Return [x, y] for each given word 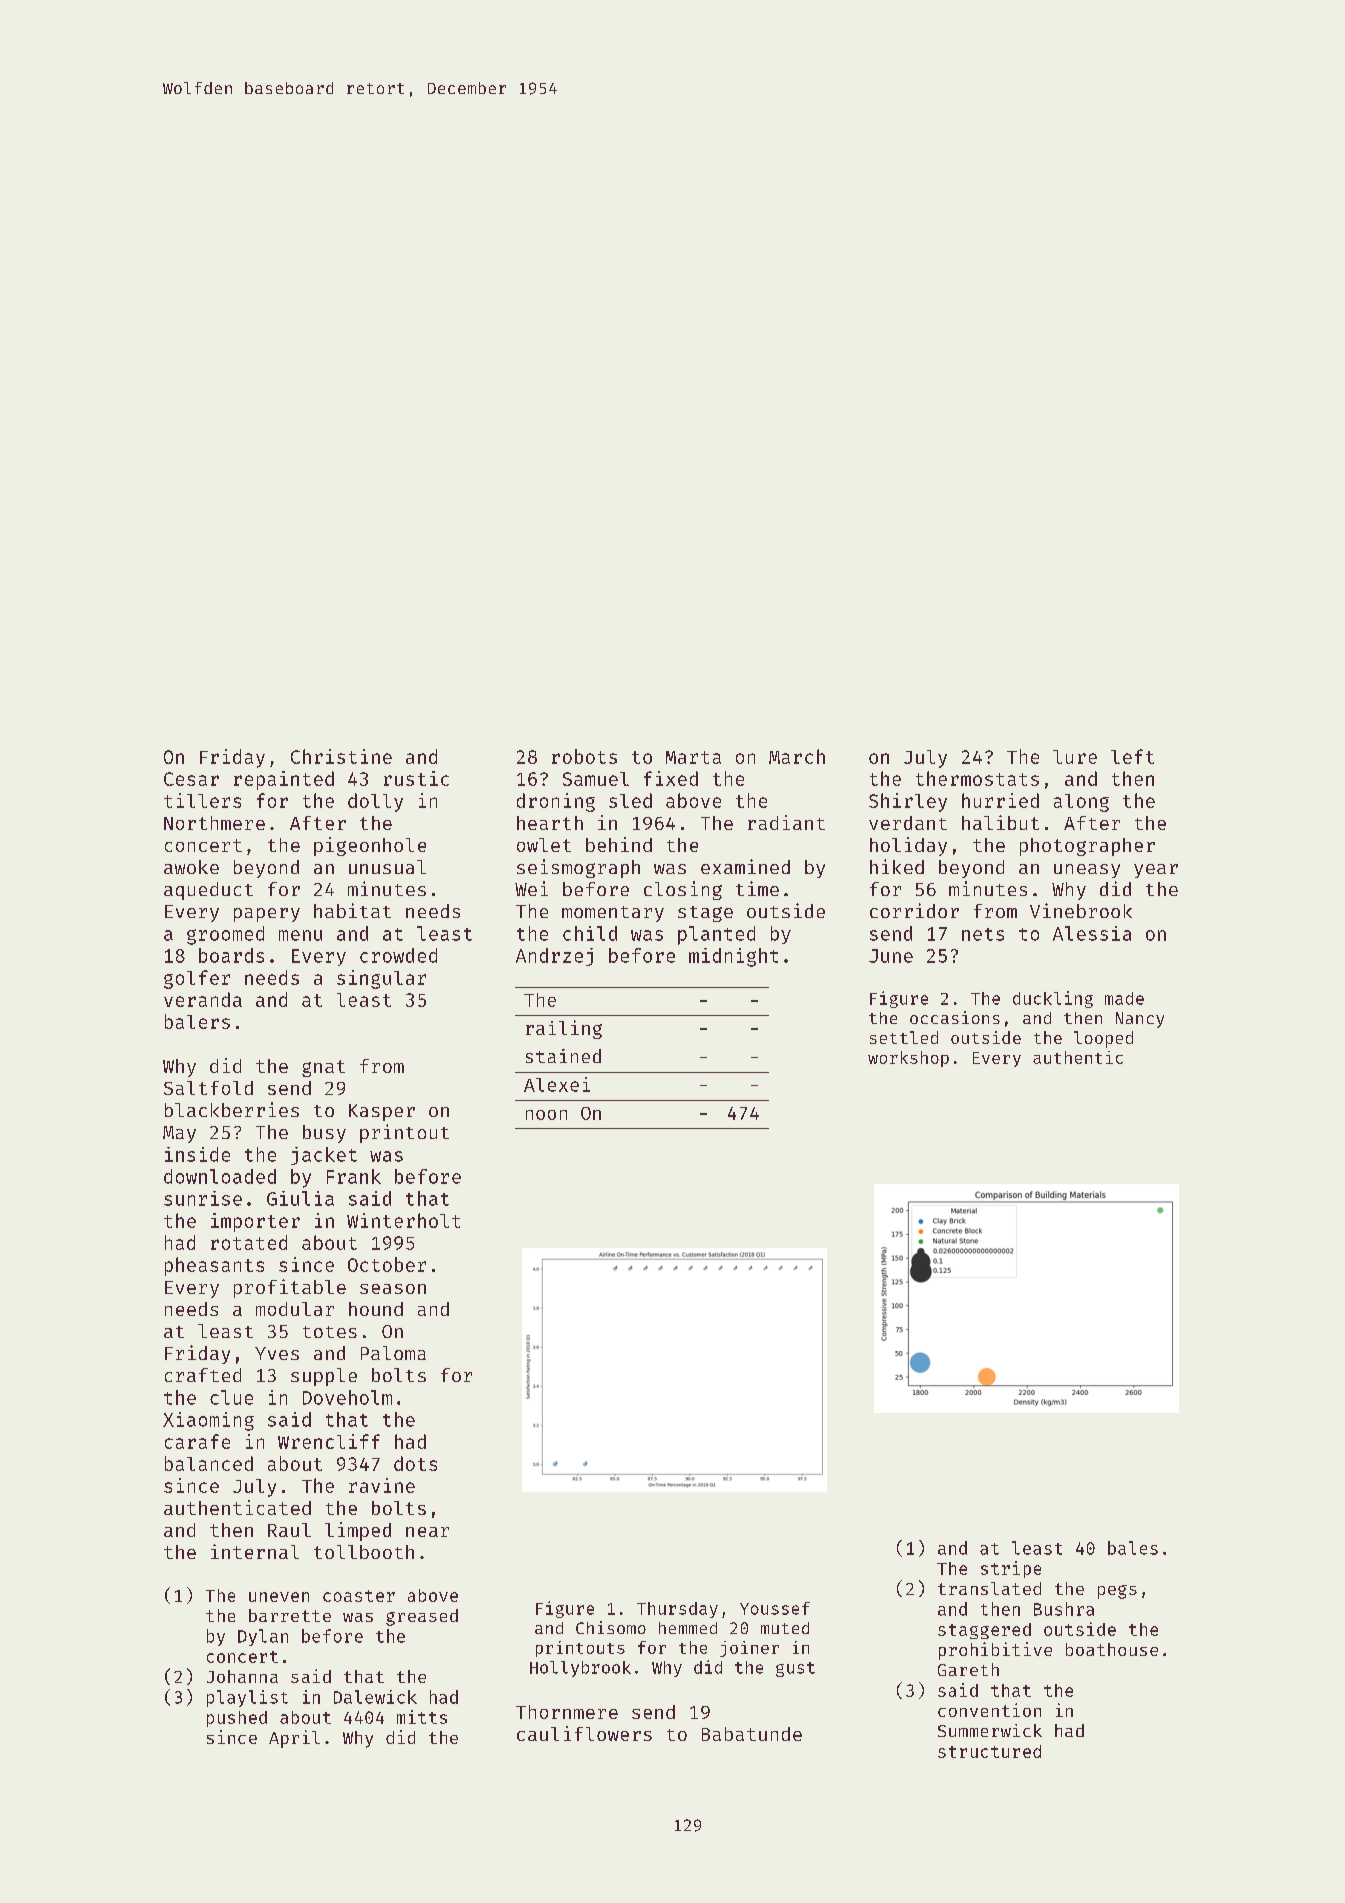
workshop [908, 1059]
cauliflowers [584, 1733]
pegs [1117, 1592]
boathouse [1112, 1649]
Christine [341, 756]
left [1132, 756]
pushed [237, 1719]
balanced [209, 1463]
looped [1103, 1039]
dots [415, 1463]
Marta [693, 757]
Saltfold [208, 1088]
